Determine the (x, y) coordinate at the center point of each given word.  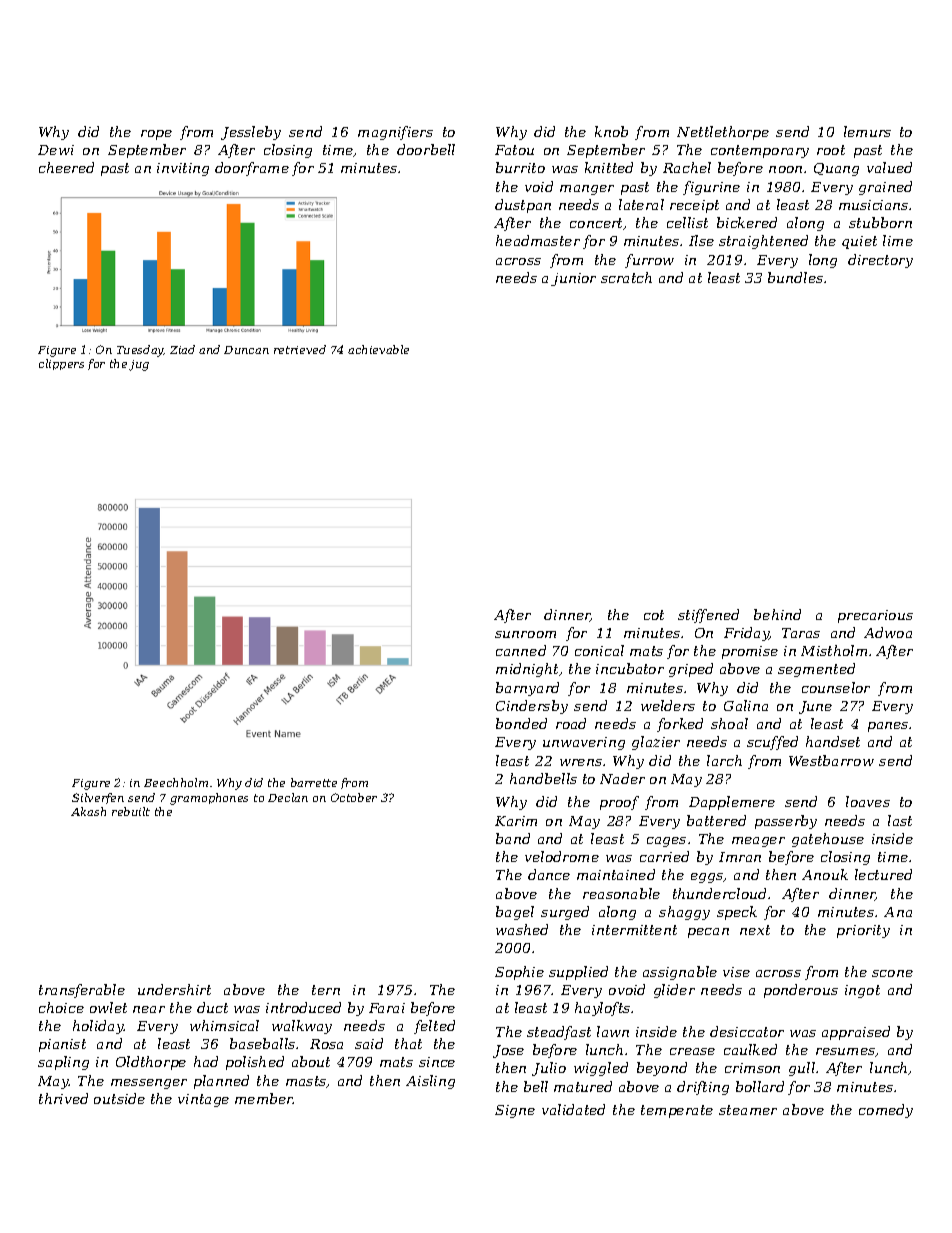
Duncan (246, 350)
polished (255, 1063)
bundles (795, 277)
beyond (662, 1069)
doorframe (252, 169)
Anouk (825, 874)
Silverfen (98, 798)
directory (880, 261)
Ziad (182, 349)
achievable (378, 349)
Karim (516, 821)
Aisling (430, 1082)
